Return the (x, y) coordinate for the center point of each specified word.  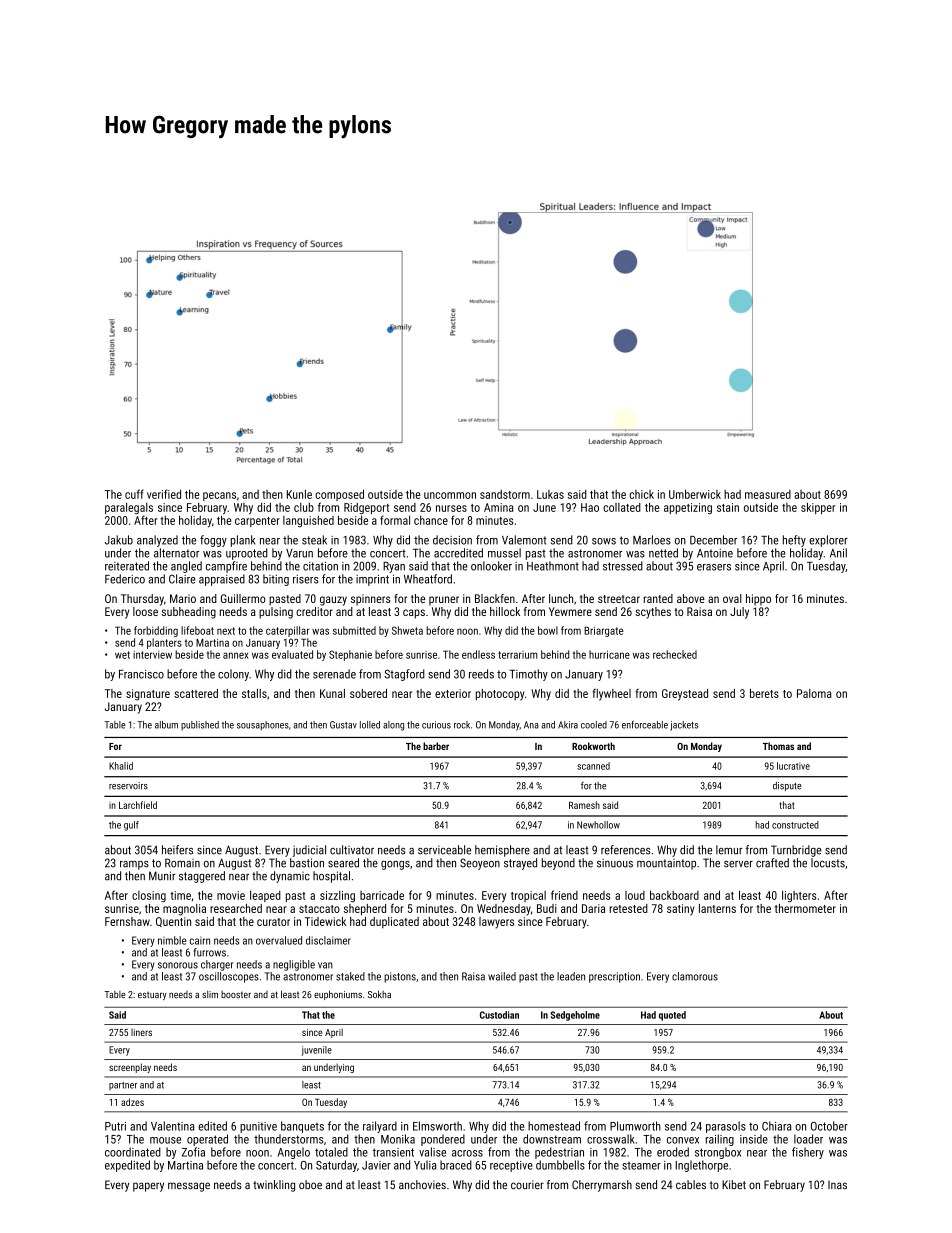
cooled (594, 725)
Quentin (173, 922)
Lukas (550, 494)
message (189, 1187)
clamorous (695, 976)
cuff (134, 494)
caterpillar (287, 631)
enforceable (645, 725)
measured (768, 494)
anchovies (422, 1184)
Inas (837, 1184)
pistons (400, 977)
